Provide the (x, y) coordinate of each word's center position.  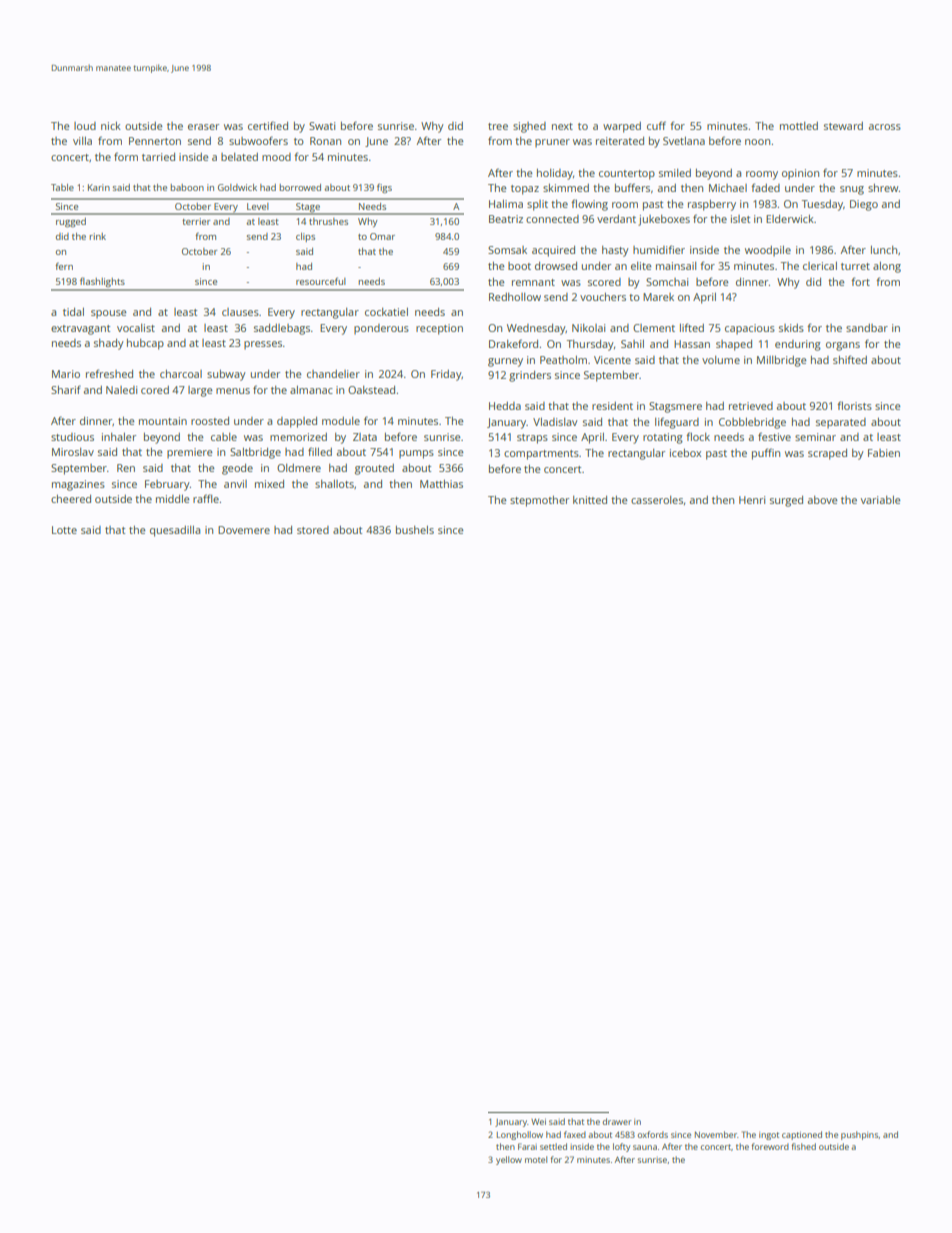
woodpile (768, 251)
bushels (415, 529)
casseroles (657, 499)
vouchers (603, 296)
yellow (509, 1160)
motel (536, 1159)
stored (313, 530)
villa (82, 140)
